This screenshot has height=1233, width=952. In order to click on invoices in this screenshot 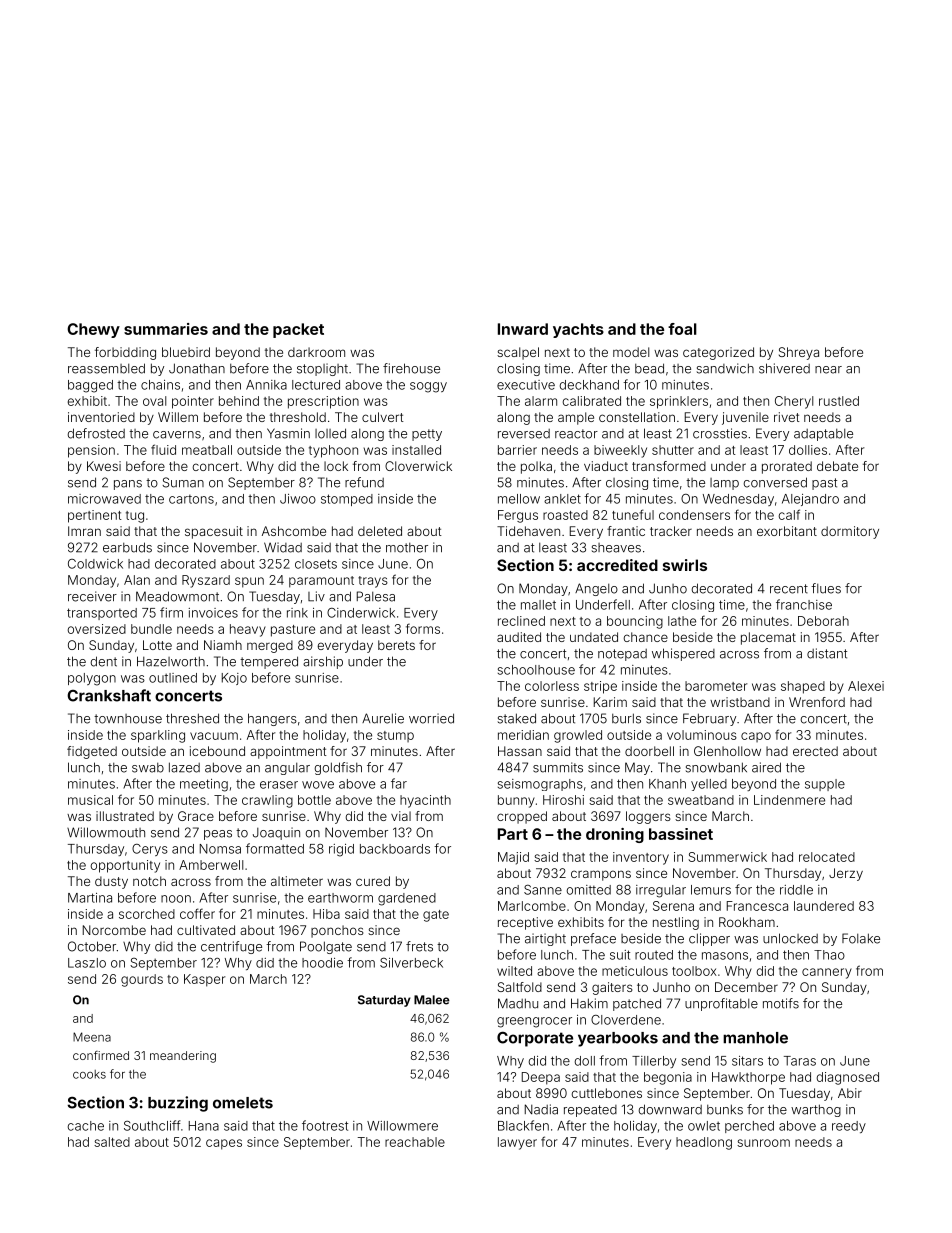, I will do `click(213, 613)`.
